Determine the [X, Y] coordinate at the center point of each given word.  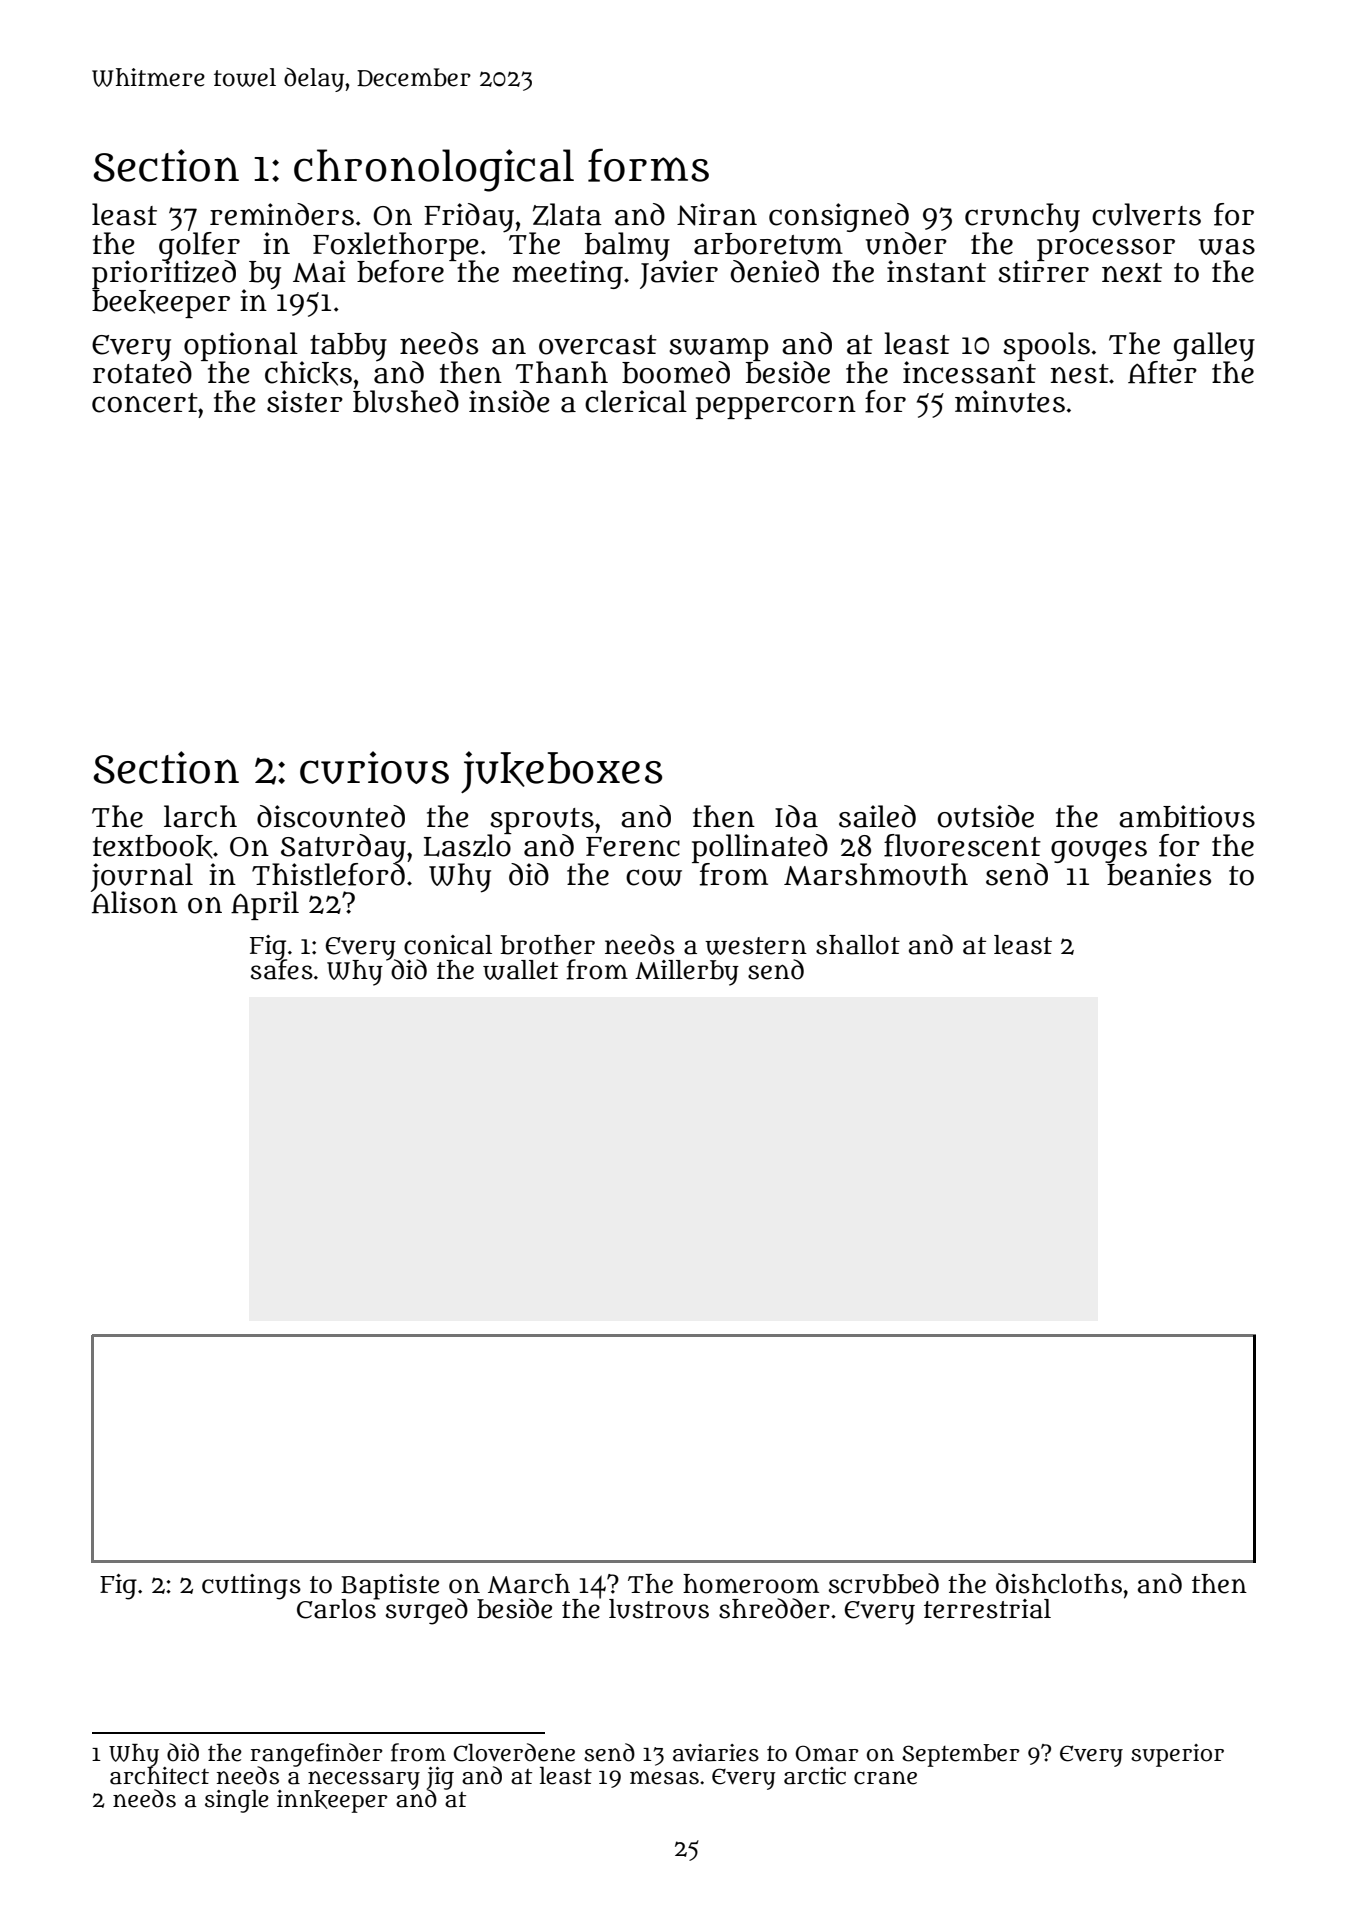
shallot [858, 945]
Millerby [687, 973]
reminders [282, 214]
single [237, 1801]
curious [374, 767]
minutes [1010, 401]
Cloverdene [514, 1752]
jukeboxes [561, 772]
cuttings [251, 1587]
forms [648, 165]
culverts [1146, 214]
